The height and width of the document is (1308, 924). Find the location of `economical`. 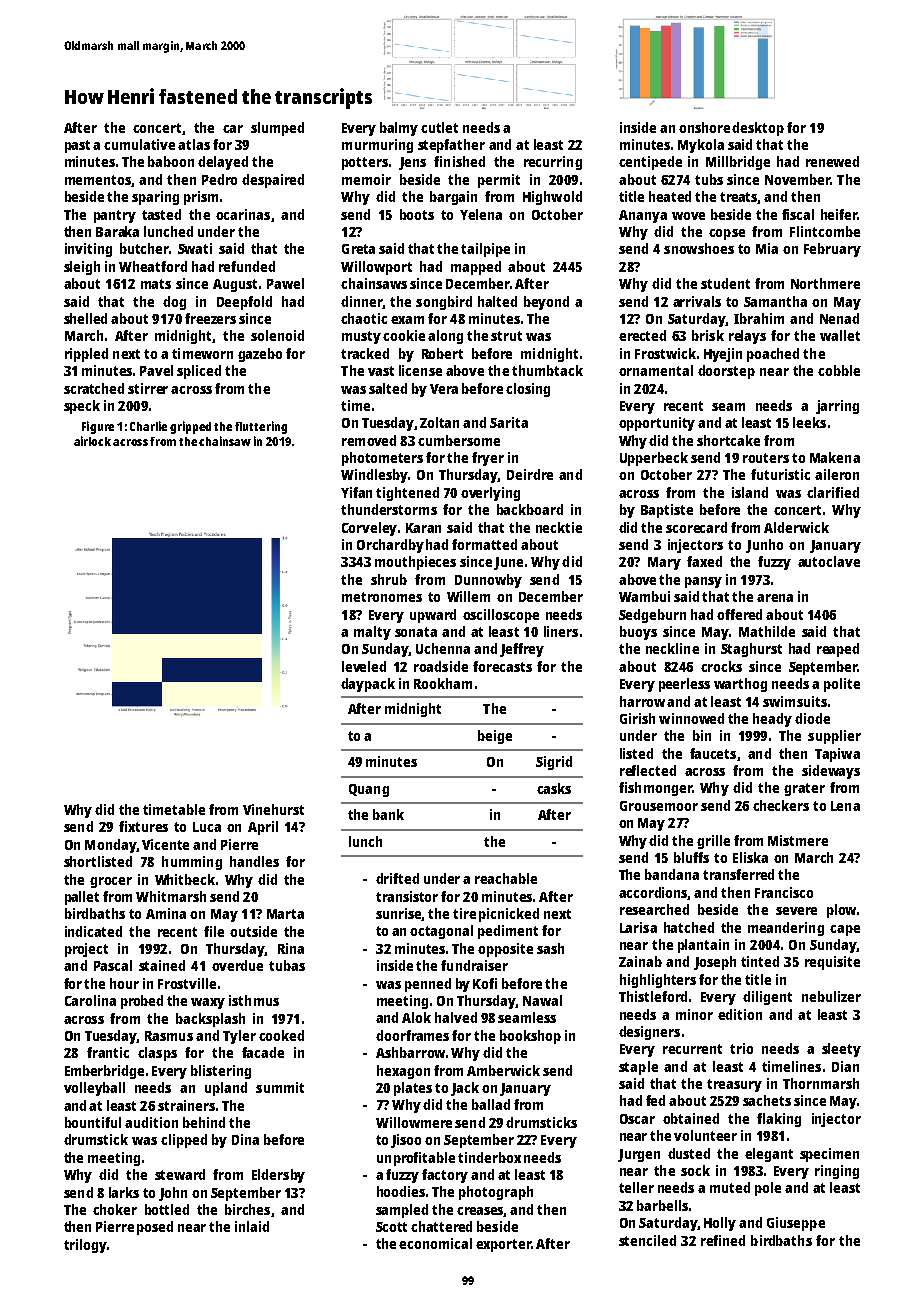

economical is located at coordinates (435, 1243).
